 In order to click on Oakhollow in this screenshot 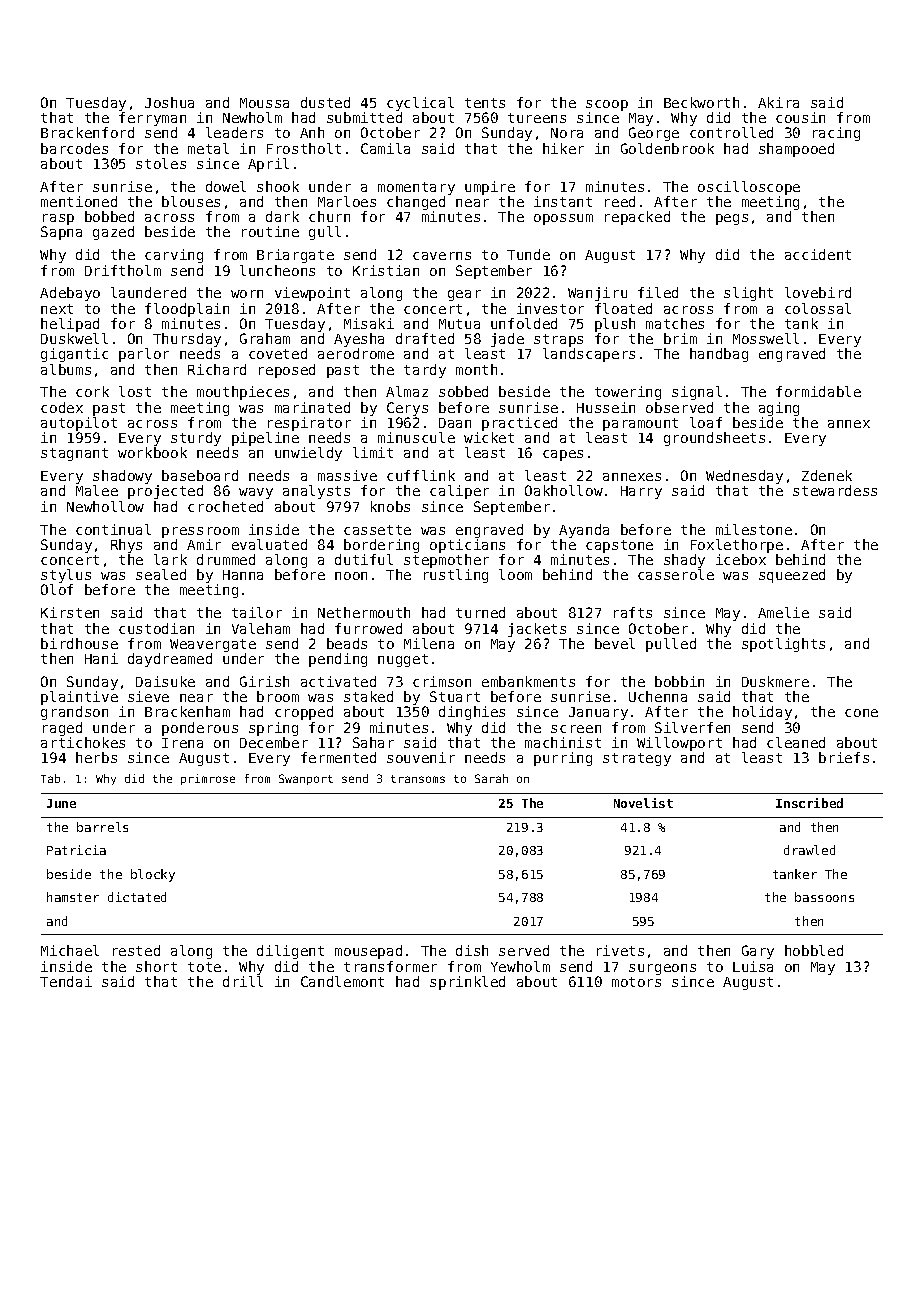, I will do `click(564, 490)`.
